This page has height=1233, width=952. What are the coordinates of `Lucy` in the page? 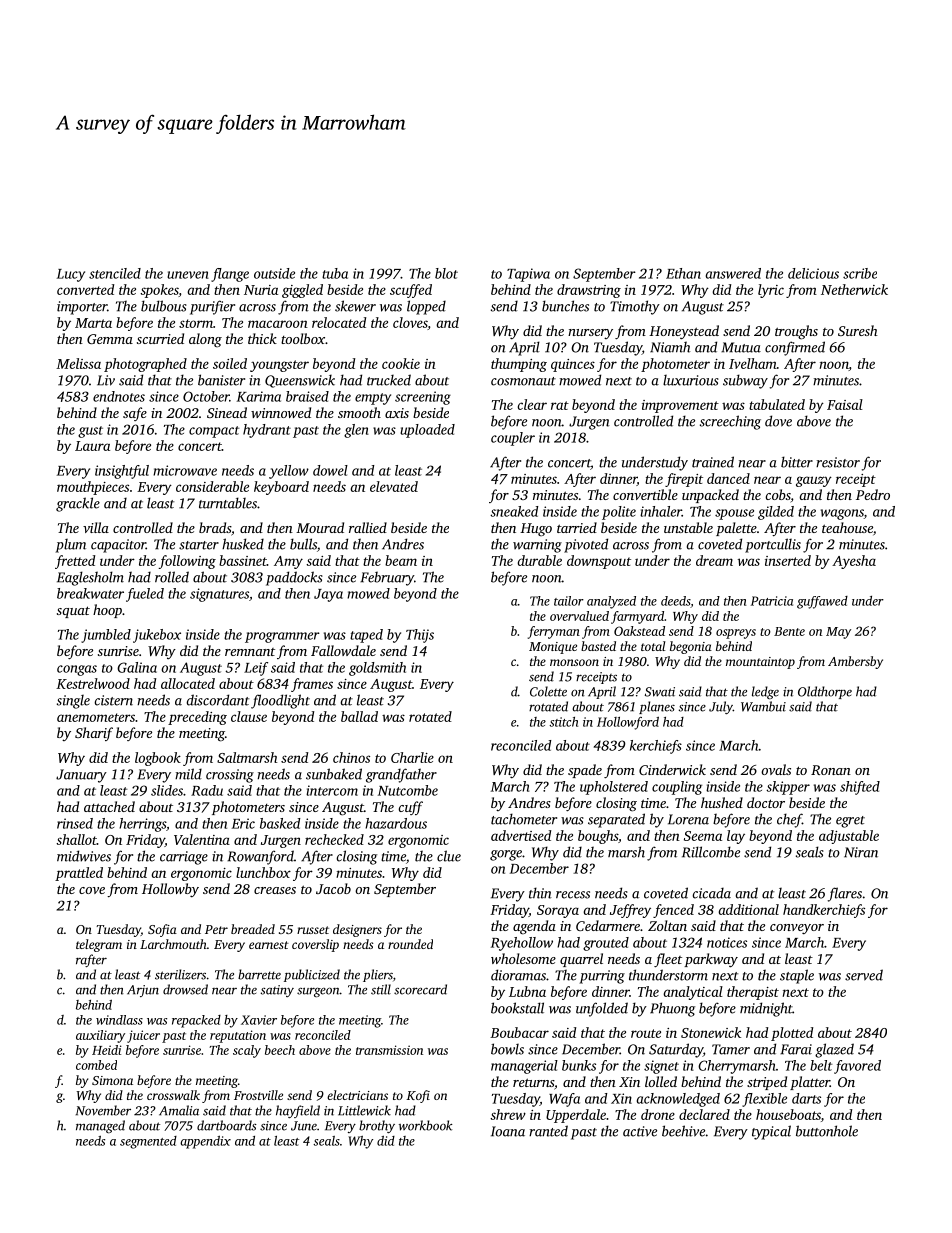 It's located at (71, 275).
